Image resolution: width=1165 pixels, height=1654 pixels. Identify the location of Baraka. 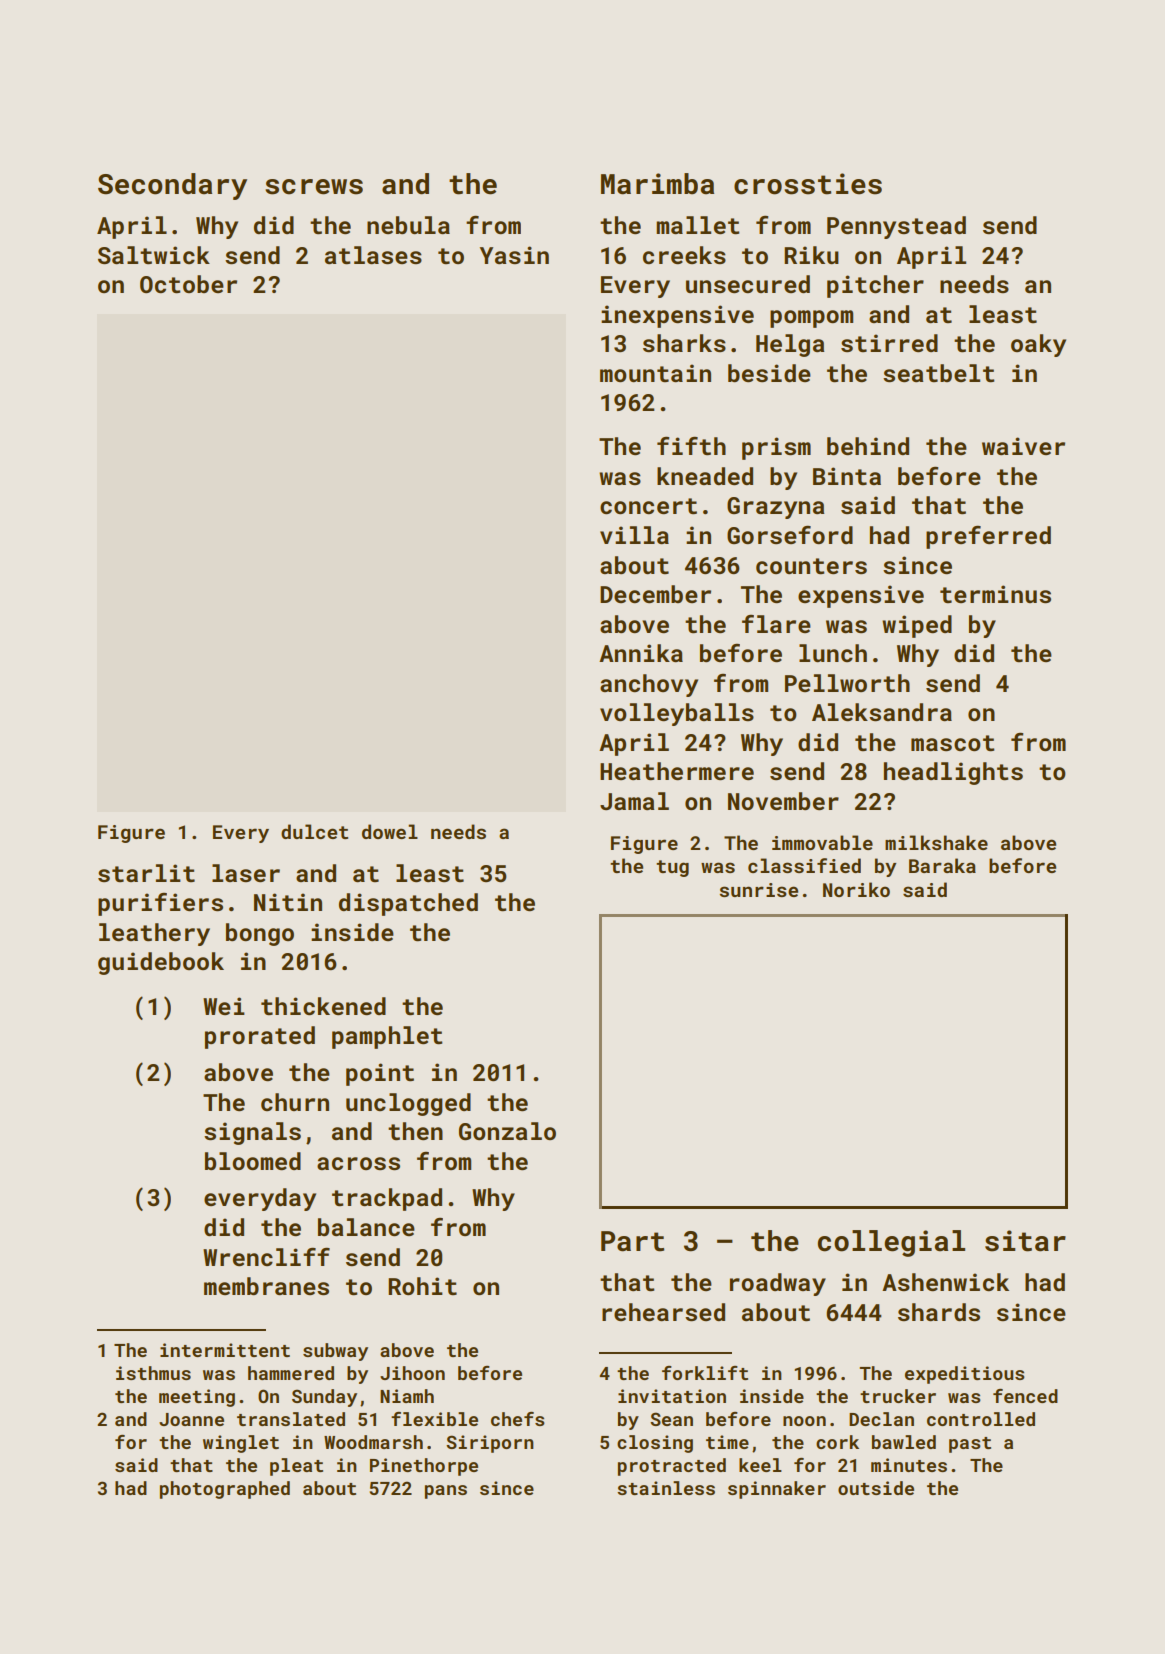
(942, 865).
